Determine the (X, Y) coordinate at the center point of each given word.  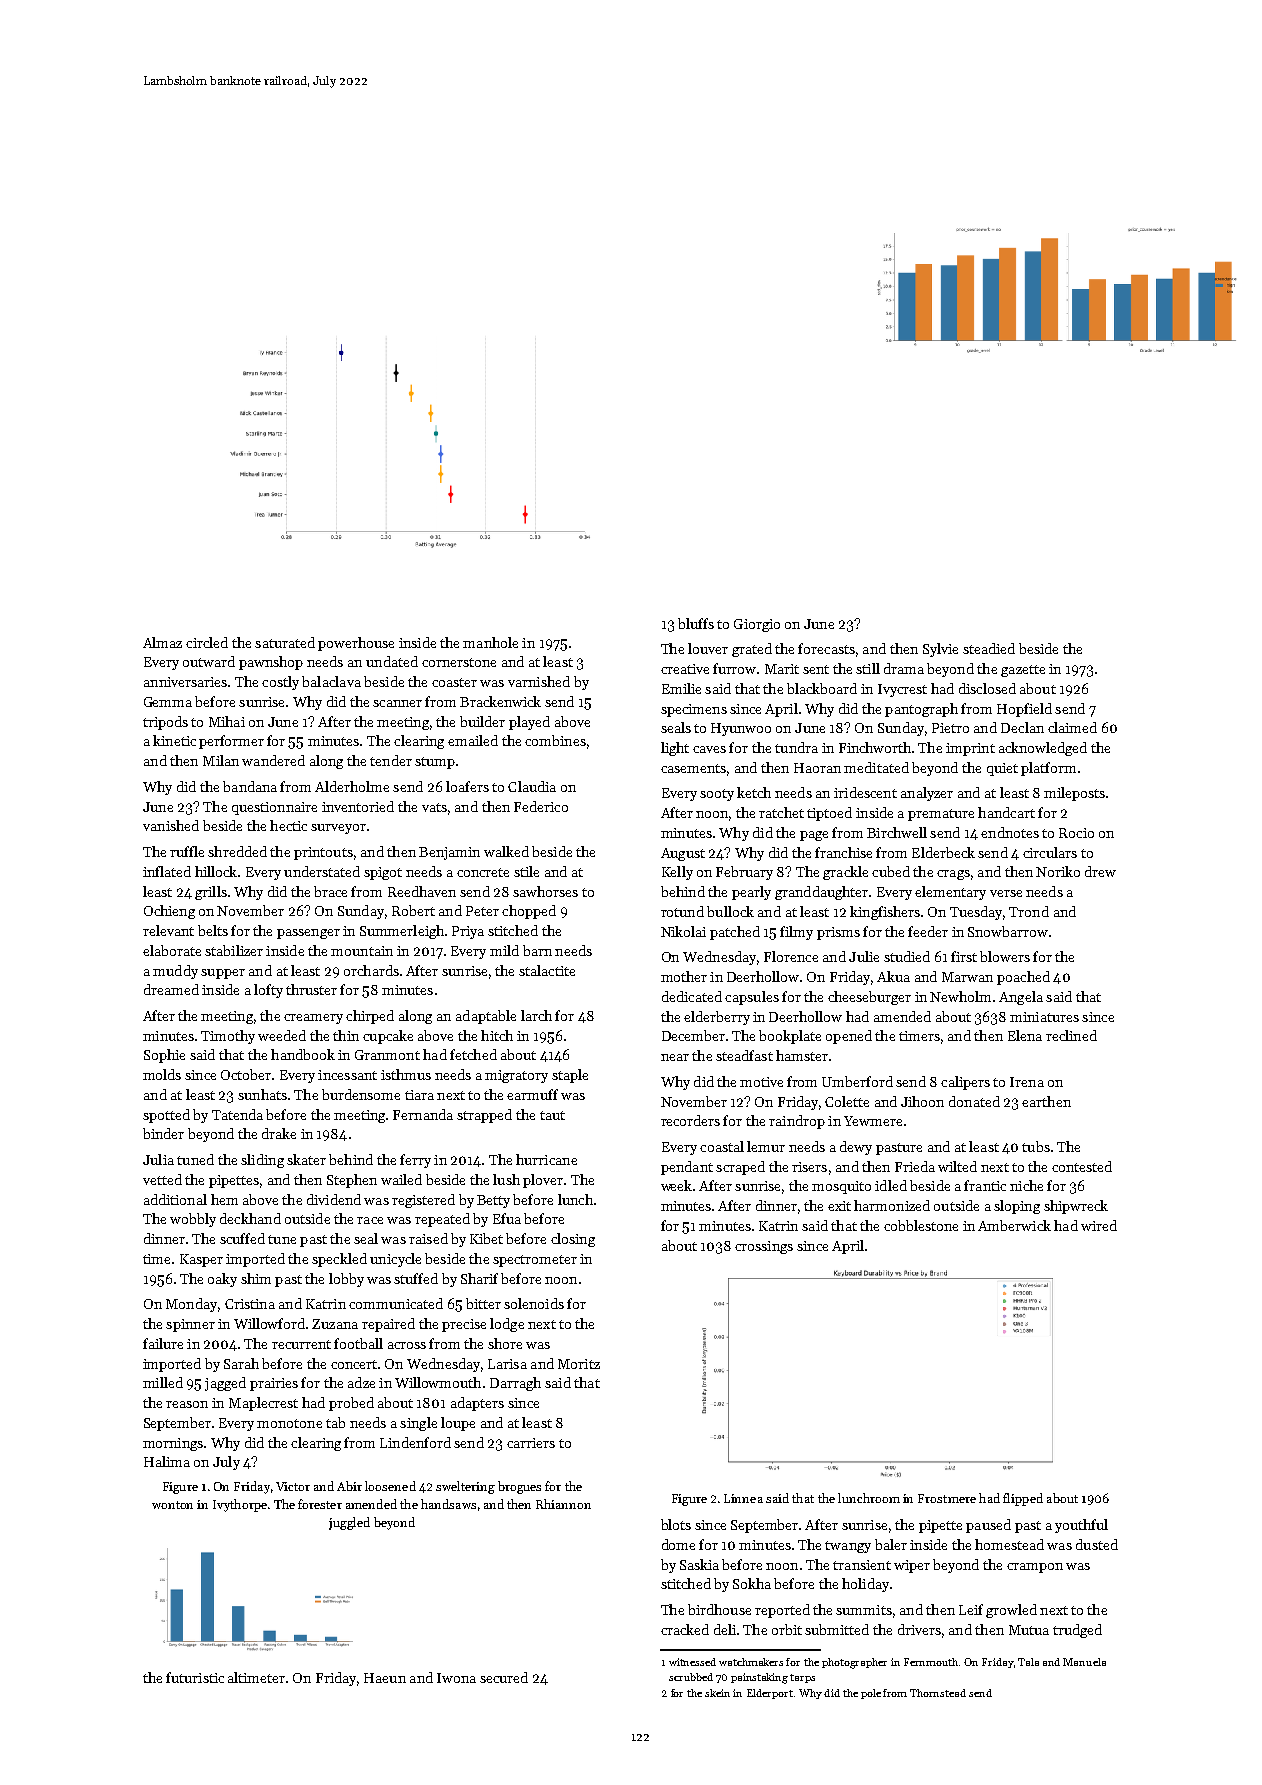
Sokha (752, 1583)
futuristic (195, 1677)
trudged (1077, 1631)
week (676, 1185)
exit (839, 1206)
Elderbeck (943, 852)
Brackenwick (500, 701)
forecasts (826, 648)
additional (175, 1199)
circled (207, 642)
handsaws (448, 1504)
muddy (175, 972)
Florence (791, 956)
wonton (172, 1505)
